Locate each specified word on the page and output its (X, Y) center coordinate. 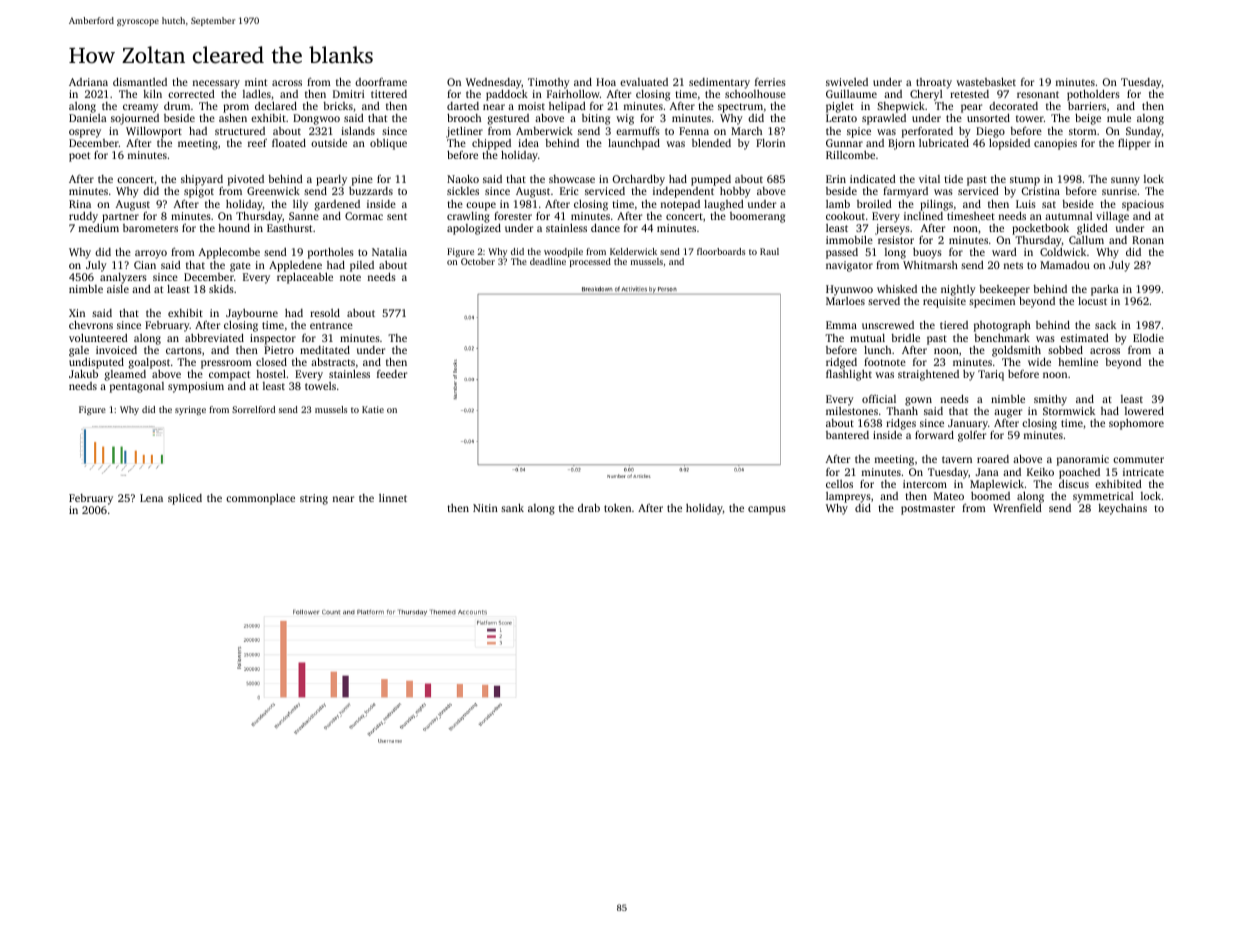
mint (256, 82)
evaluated (644, 82)
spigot (199, 192)
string (314, 499)
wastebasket (986, 81)
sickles (463, 191)
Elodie (1148, 338)
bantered (847, 435)
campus (767, 510)
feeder (392, 373)
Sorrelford (253, 409)
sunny (1125, 181)
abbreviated (214, 337)
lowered (1144, 411)
